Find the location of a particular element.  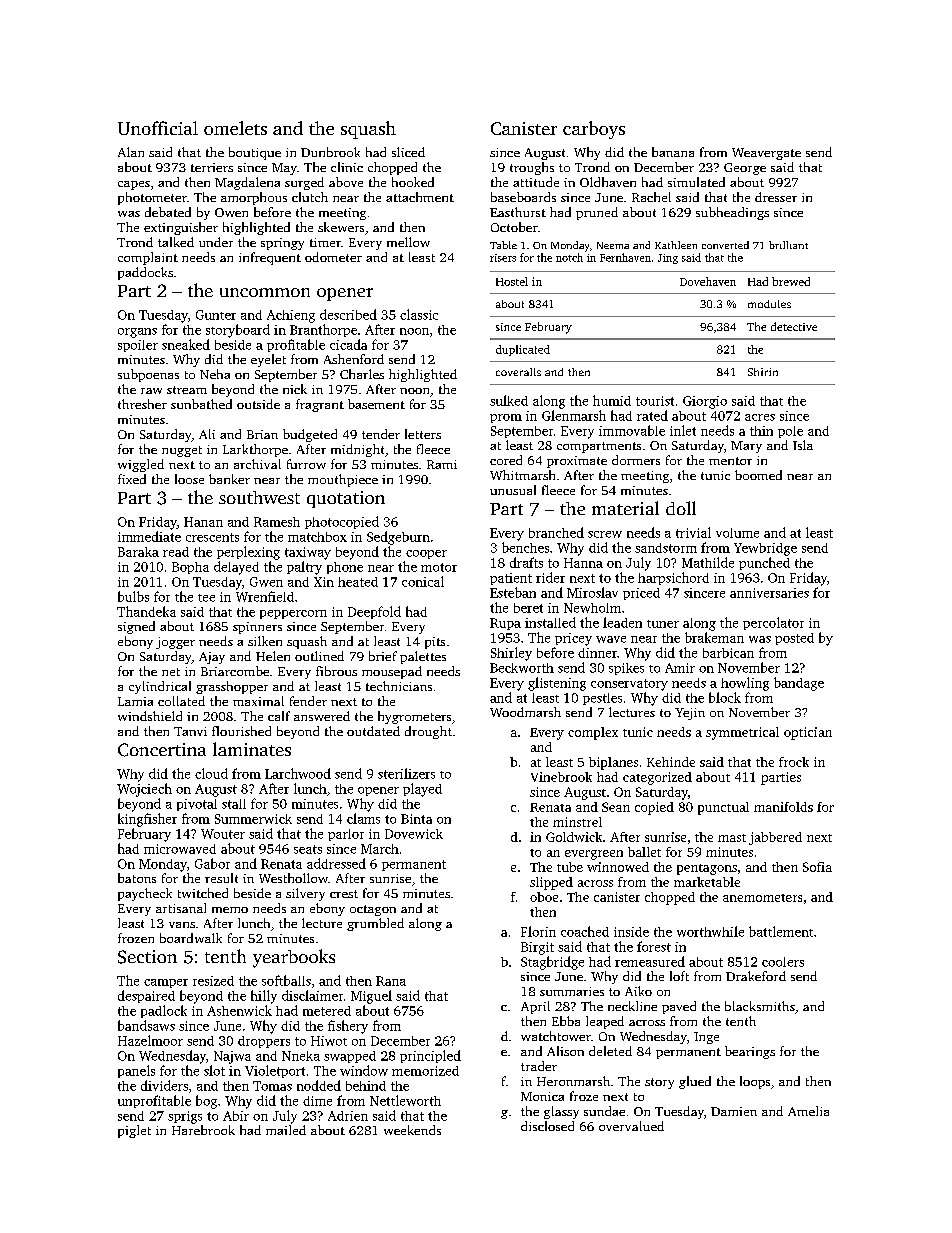

sandstorm is located at coordinates (666, 548).
